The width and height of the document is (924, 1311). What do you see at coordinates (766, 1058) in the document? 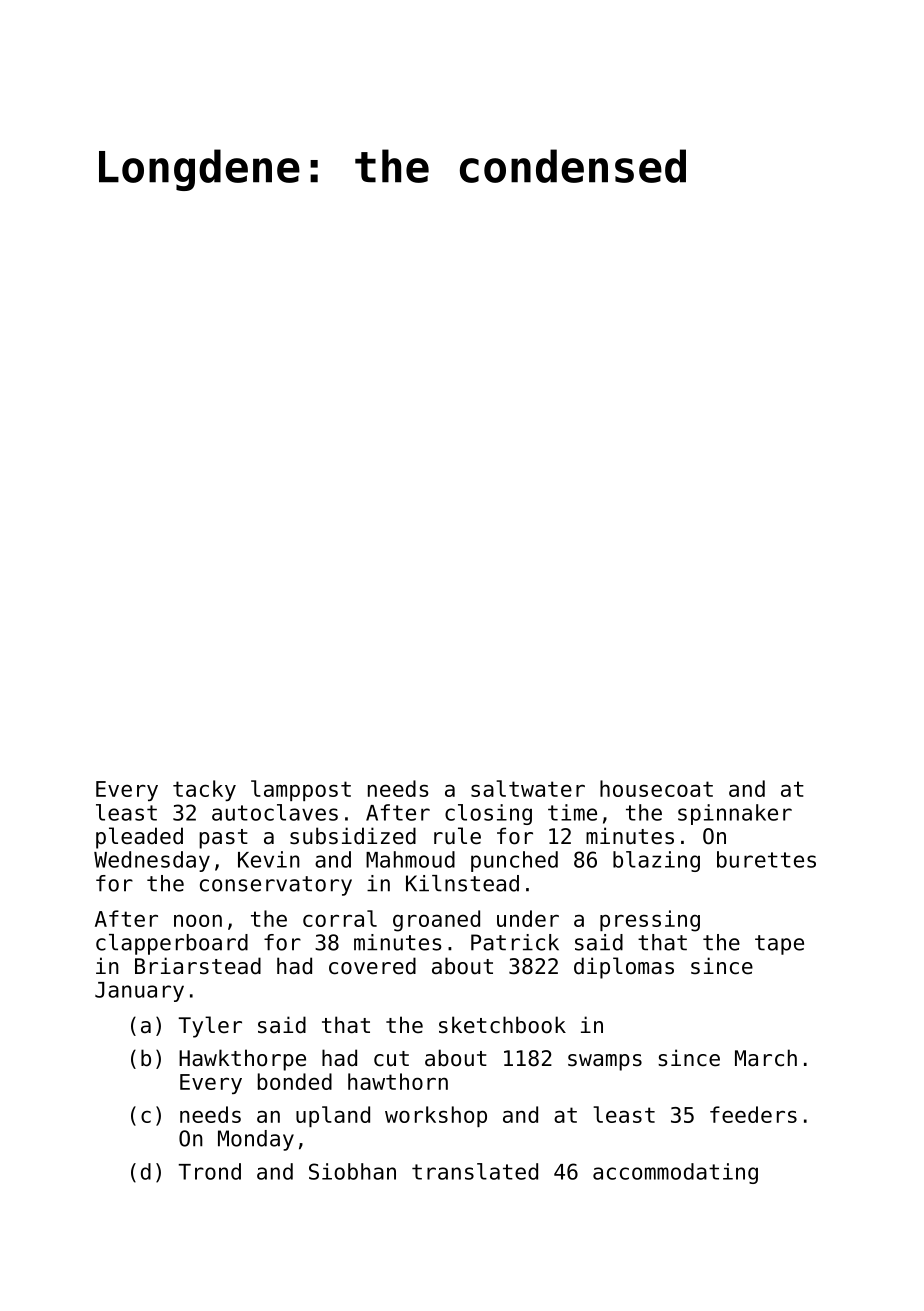
I see `March` at bounding box center [766, 1058].
